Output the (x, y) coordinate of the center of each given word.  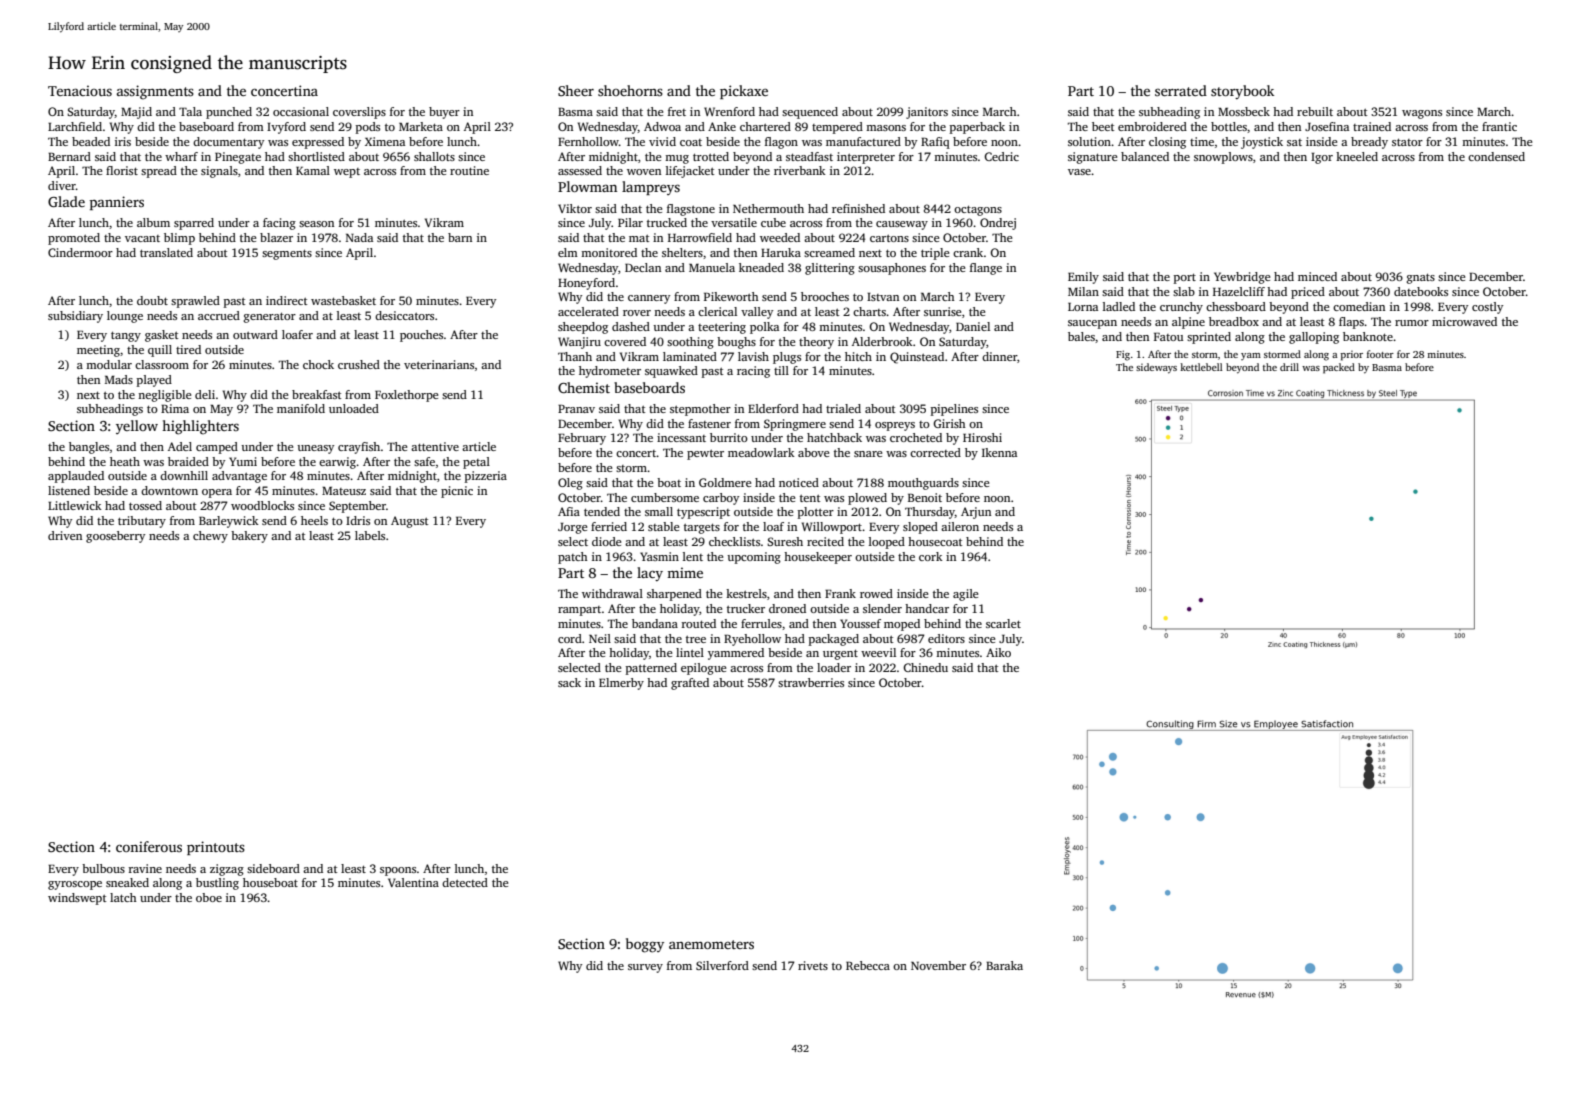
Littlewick (75, 505)
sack (569, 682)
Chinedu (925, 667)
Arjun (976, 513)
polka (764, 328)
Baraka (1004, 965)
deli (205, 394)
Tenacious (80, 90)
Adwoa (662, 126)
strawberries (811, 682)
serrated (1181, 90)
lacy (650, 574)
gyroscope (75, 885)
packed (1339, 368)
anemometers (711, 944)
